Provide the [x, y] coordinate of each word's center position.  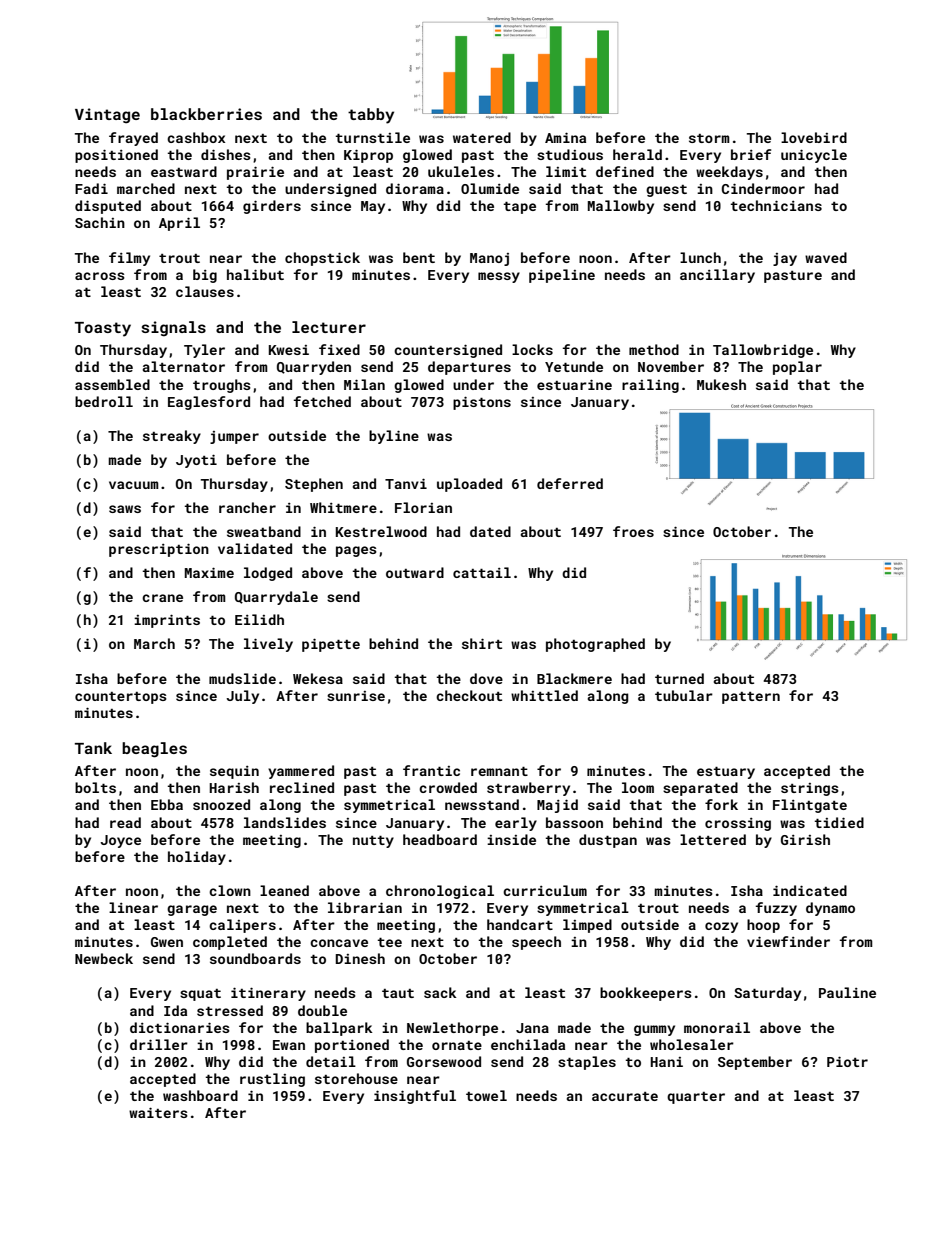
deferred [570, 483]
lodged [268, 574]
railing [650, 386]
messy [499, 277]
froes [633, 531]
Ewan [289, 1045]
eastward [184, 171]
